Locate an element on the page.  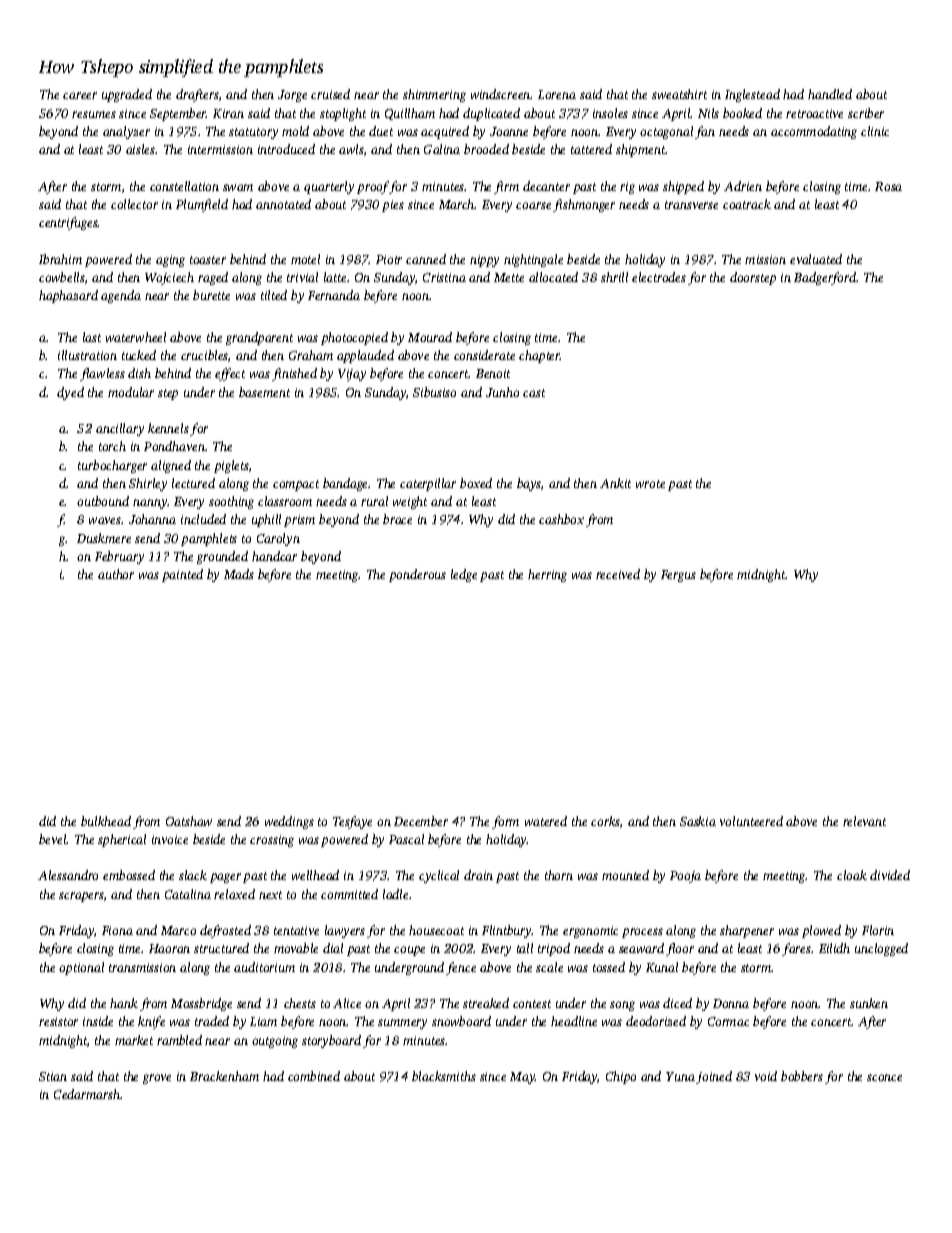
pies is located at coordinates (393, 206).
